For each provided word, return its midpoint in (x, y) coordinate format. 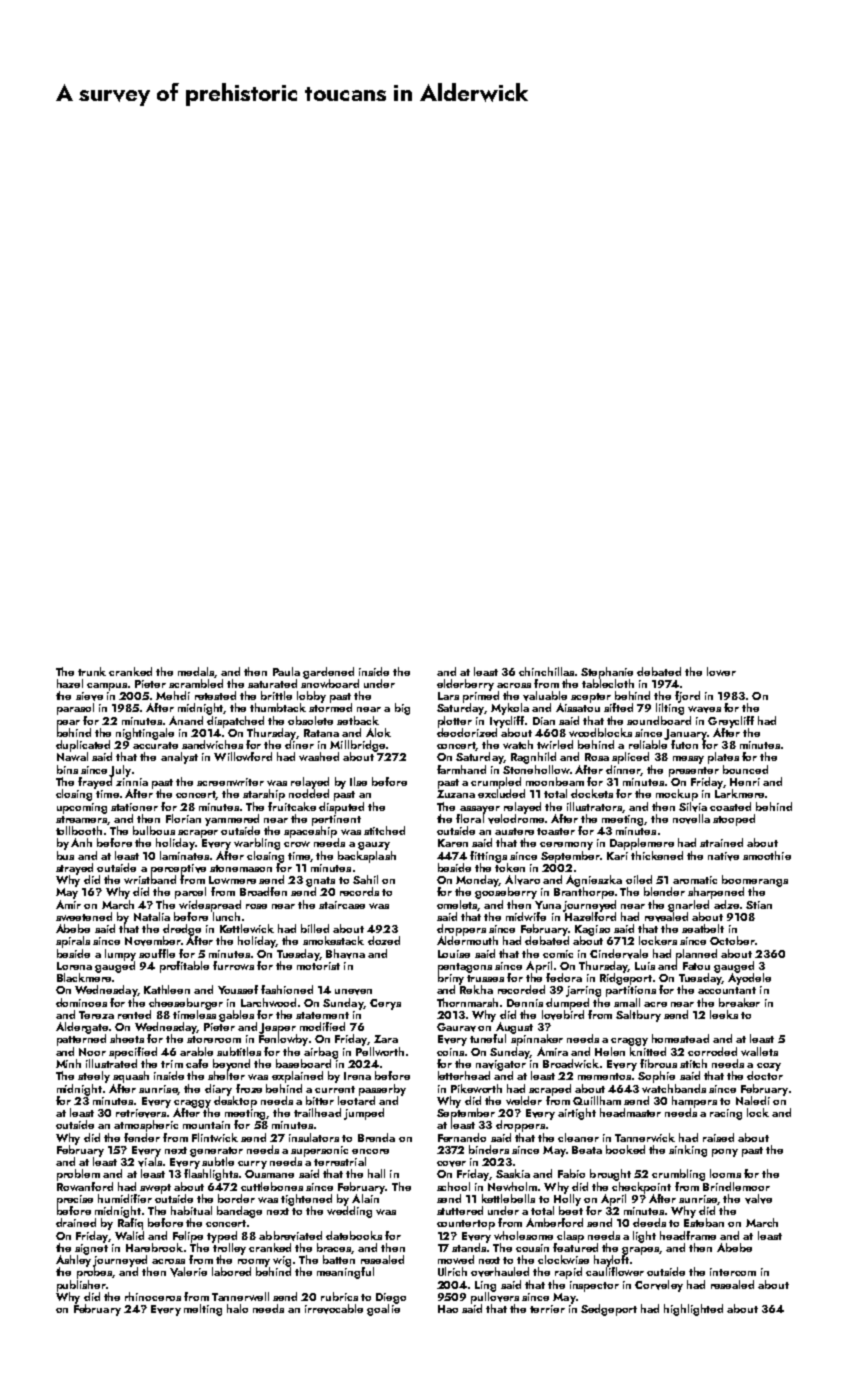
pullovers (495, 1298)
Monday (477, 881)
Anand (186, 720)
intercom (733, 1272)
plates (723, 758)
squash (131, 1077)
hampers (694, 1102)
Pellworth (380, 1051)
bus (65, 855)
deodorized (467, 732)
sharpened (716, 893)
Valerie (188, 1272)
